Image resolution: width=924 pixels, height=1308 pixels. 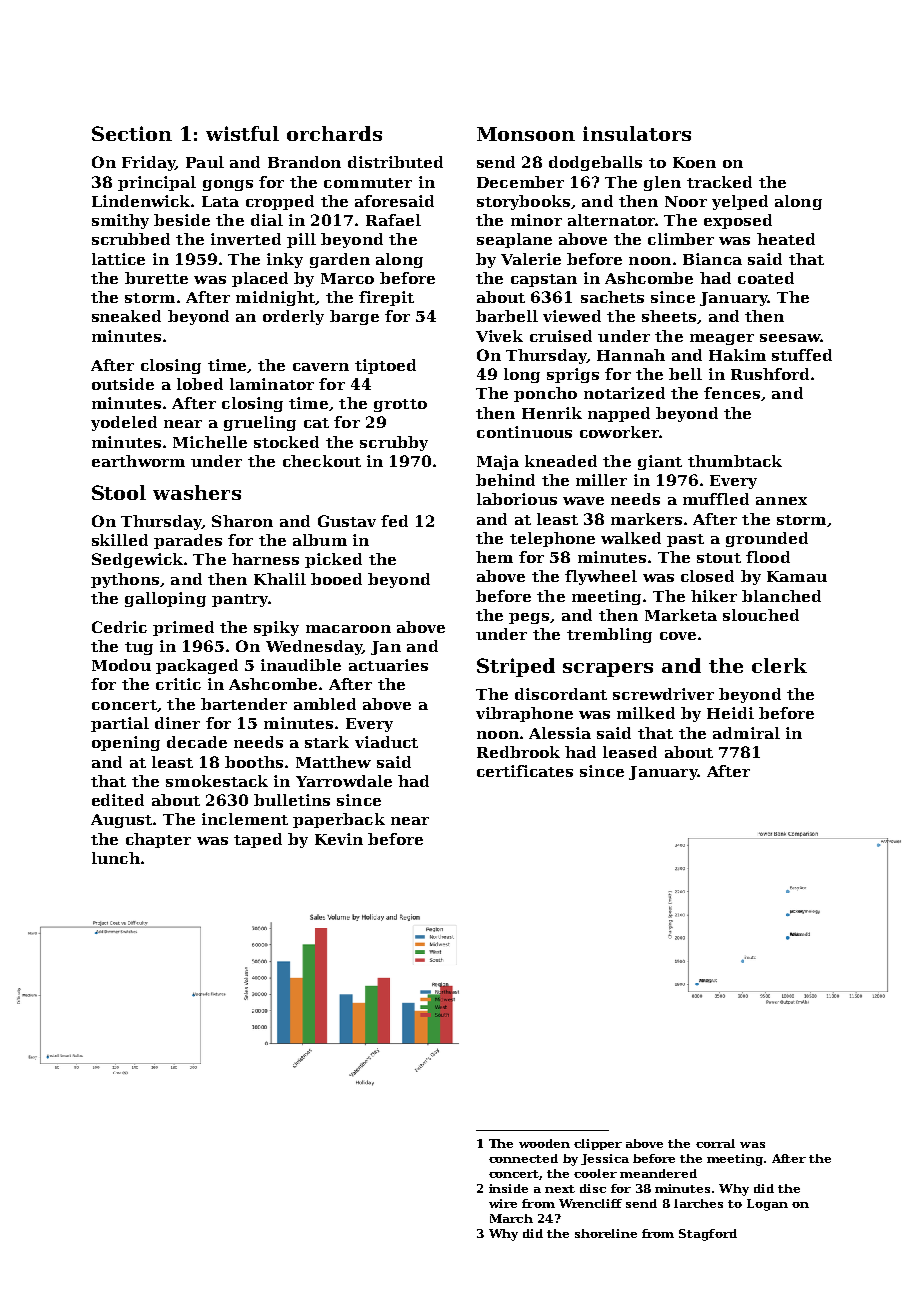 What do you see at coordinates (516, 667) in the image?
I see `Striped` at bounding box center [516, 667].
